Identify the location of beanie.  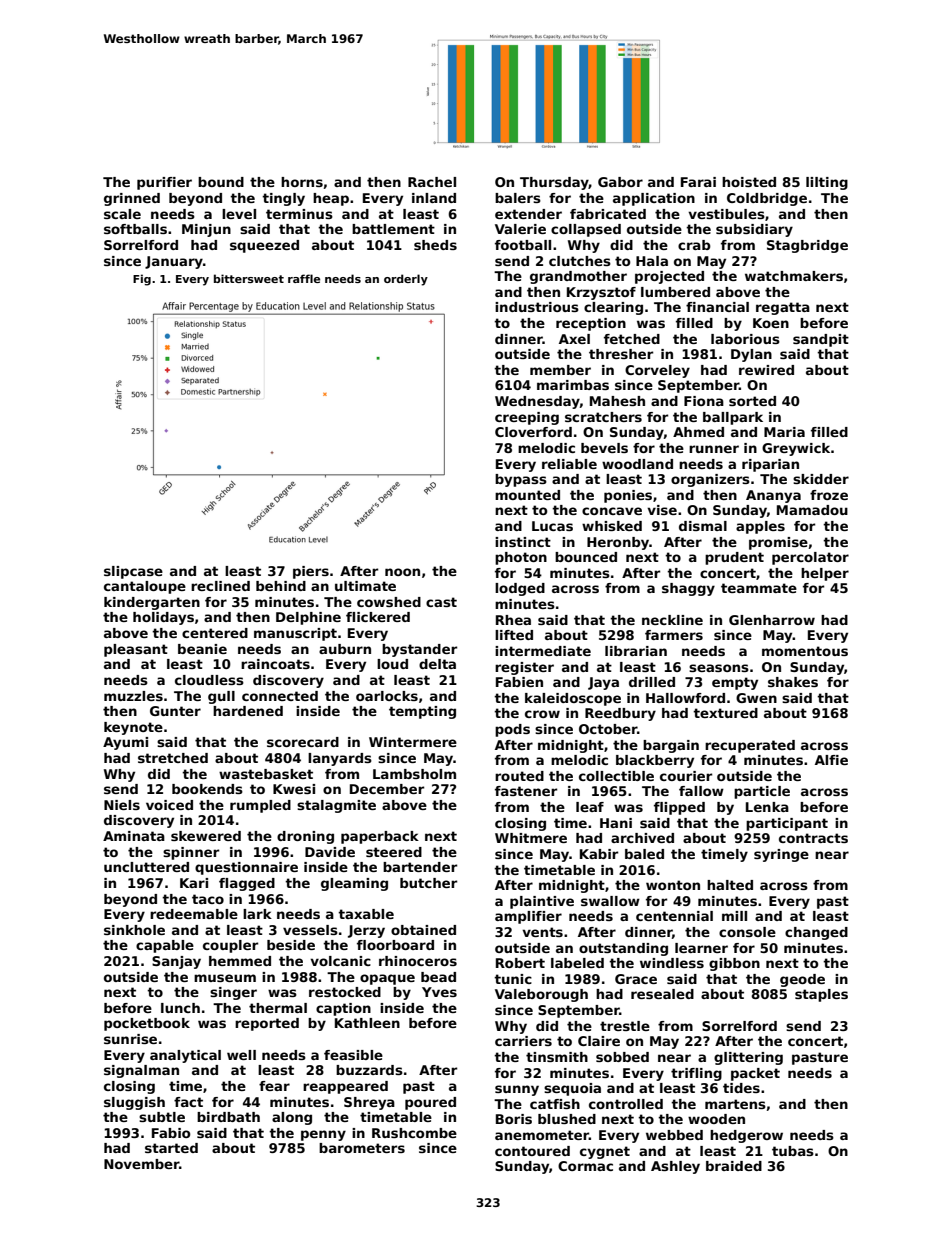
(202, 649).
